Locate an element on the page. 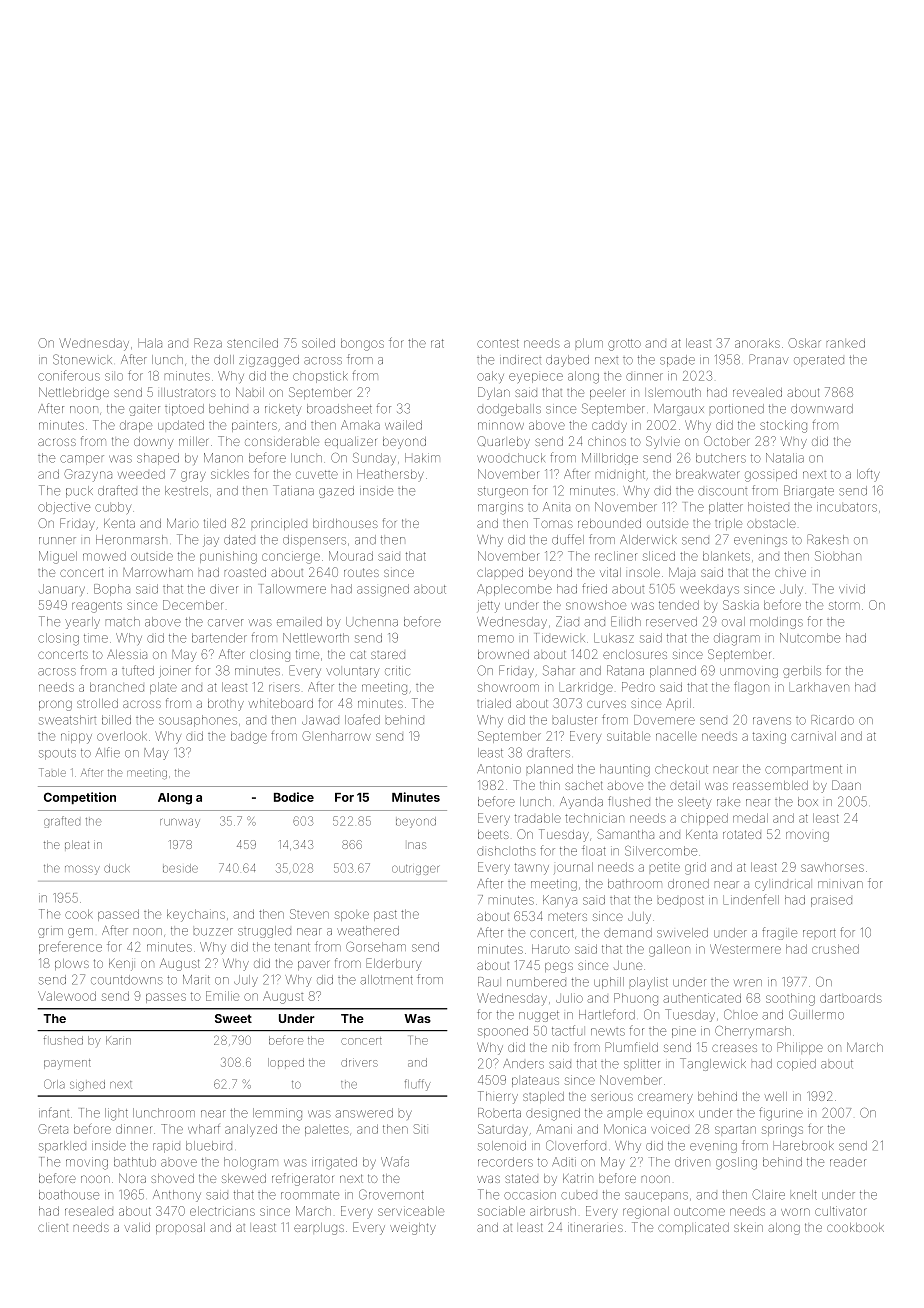  past is located at coordinates (385, 915).
